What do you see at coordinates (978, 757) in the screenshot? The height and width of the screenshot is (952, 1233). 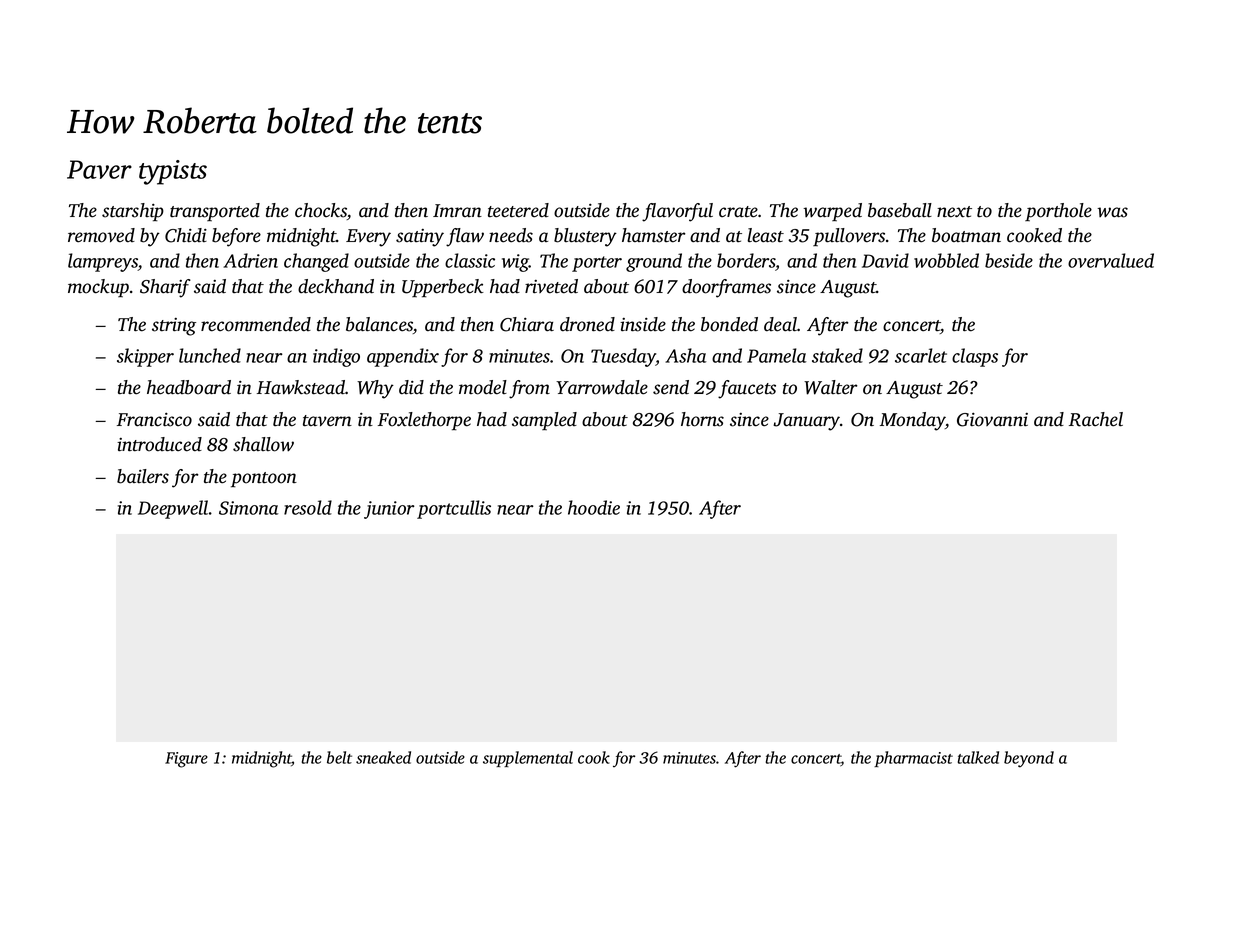 I see `talked` at bounding box center [978, 757].
